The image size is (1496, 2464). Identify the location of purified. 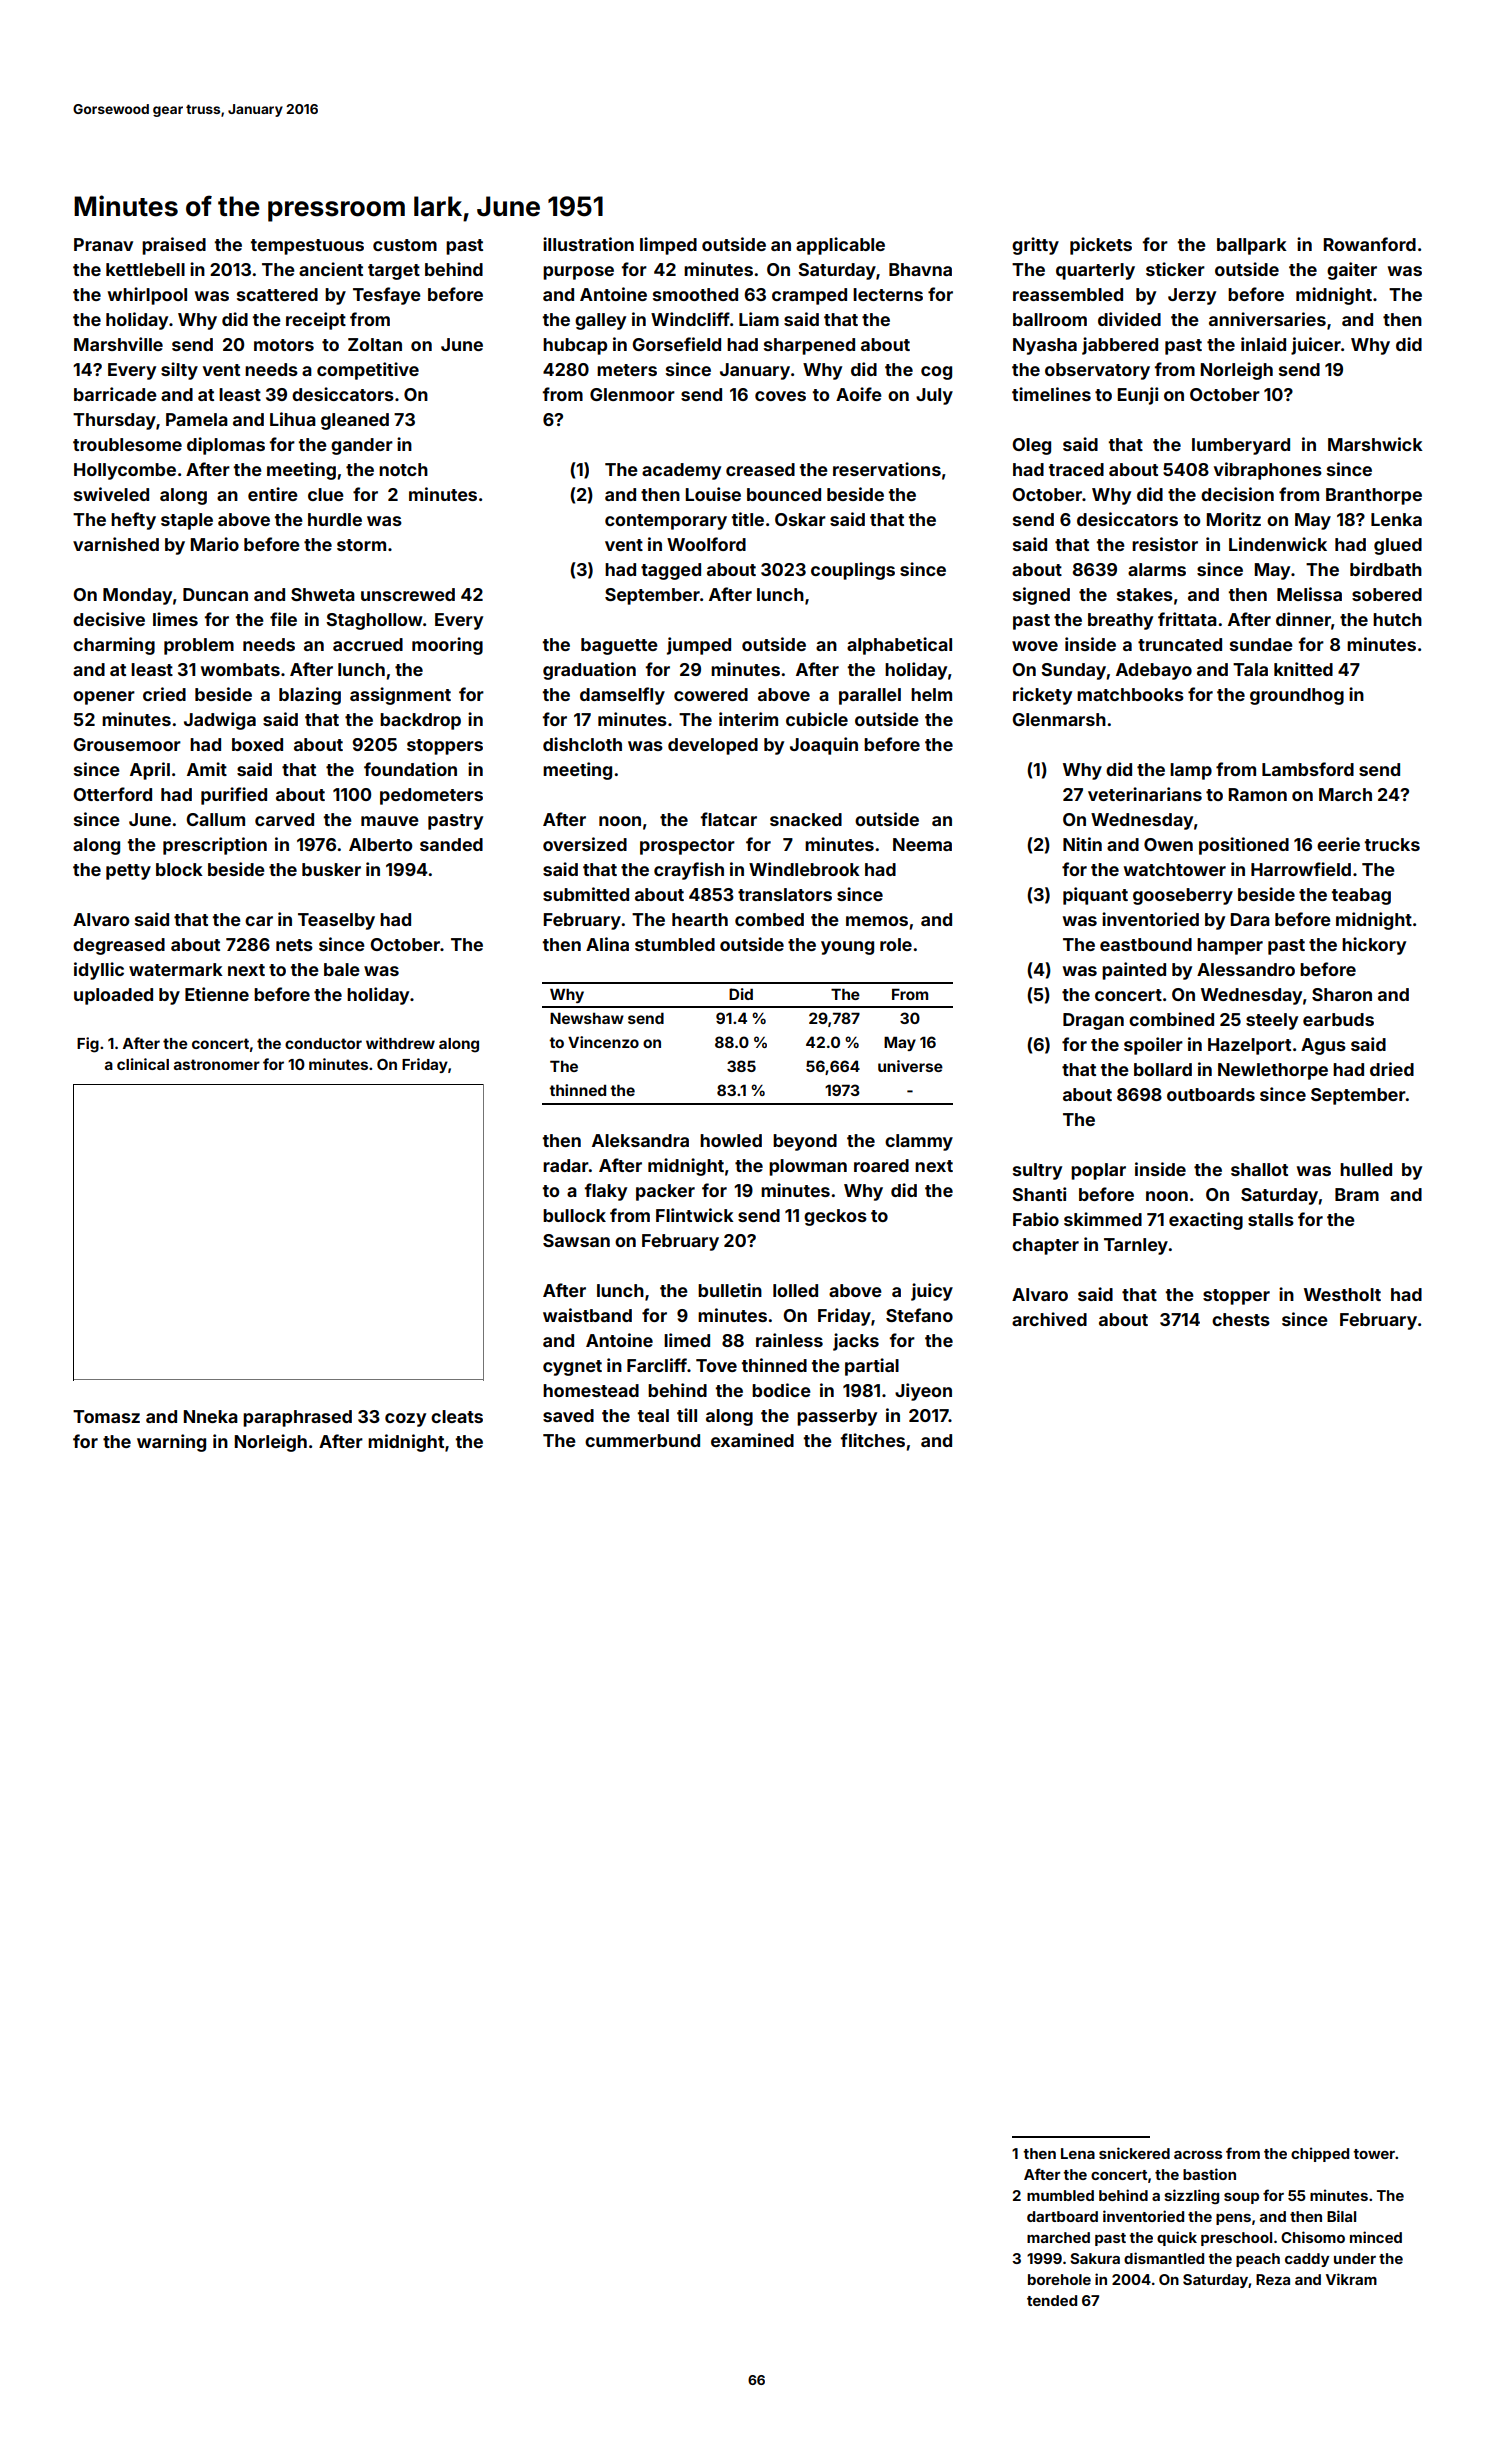
(234, 796).
